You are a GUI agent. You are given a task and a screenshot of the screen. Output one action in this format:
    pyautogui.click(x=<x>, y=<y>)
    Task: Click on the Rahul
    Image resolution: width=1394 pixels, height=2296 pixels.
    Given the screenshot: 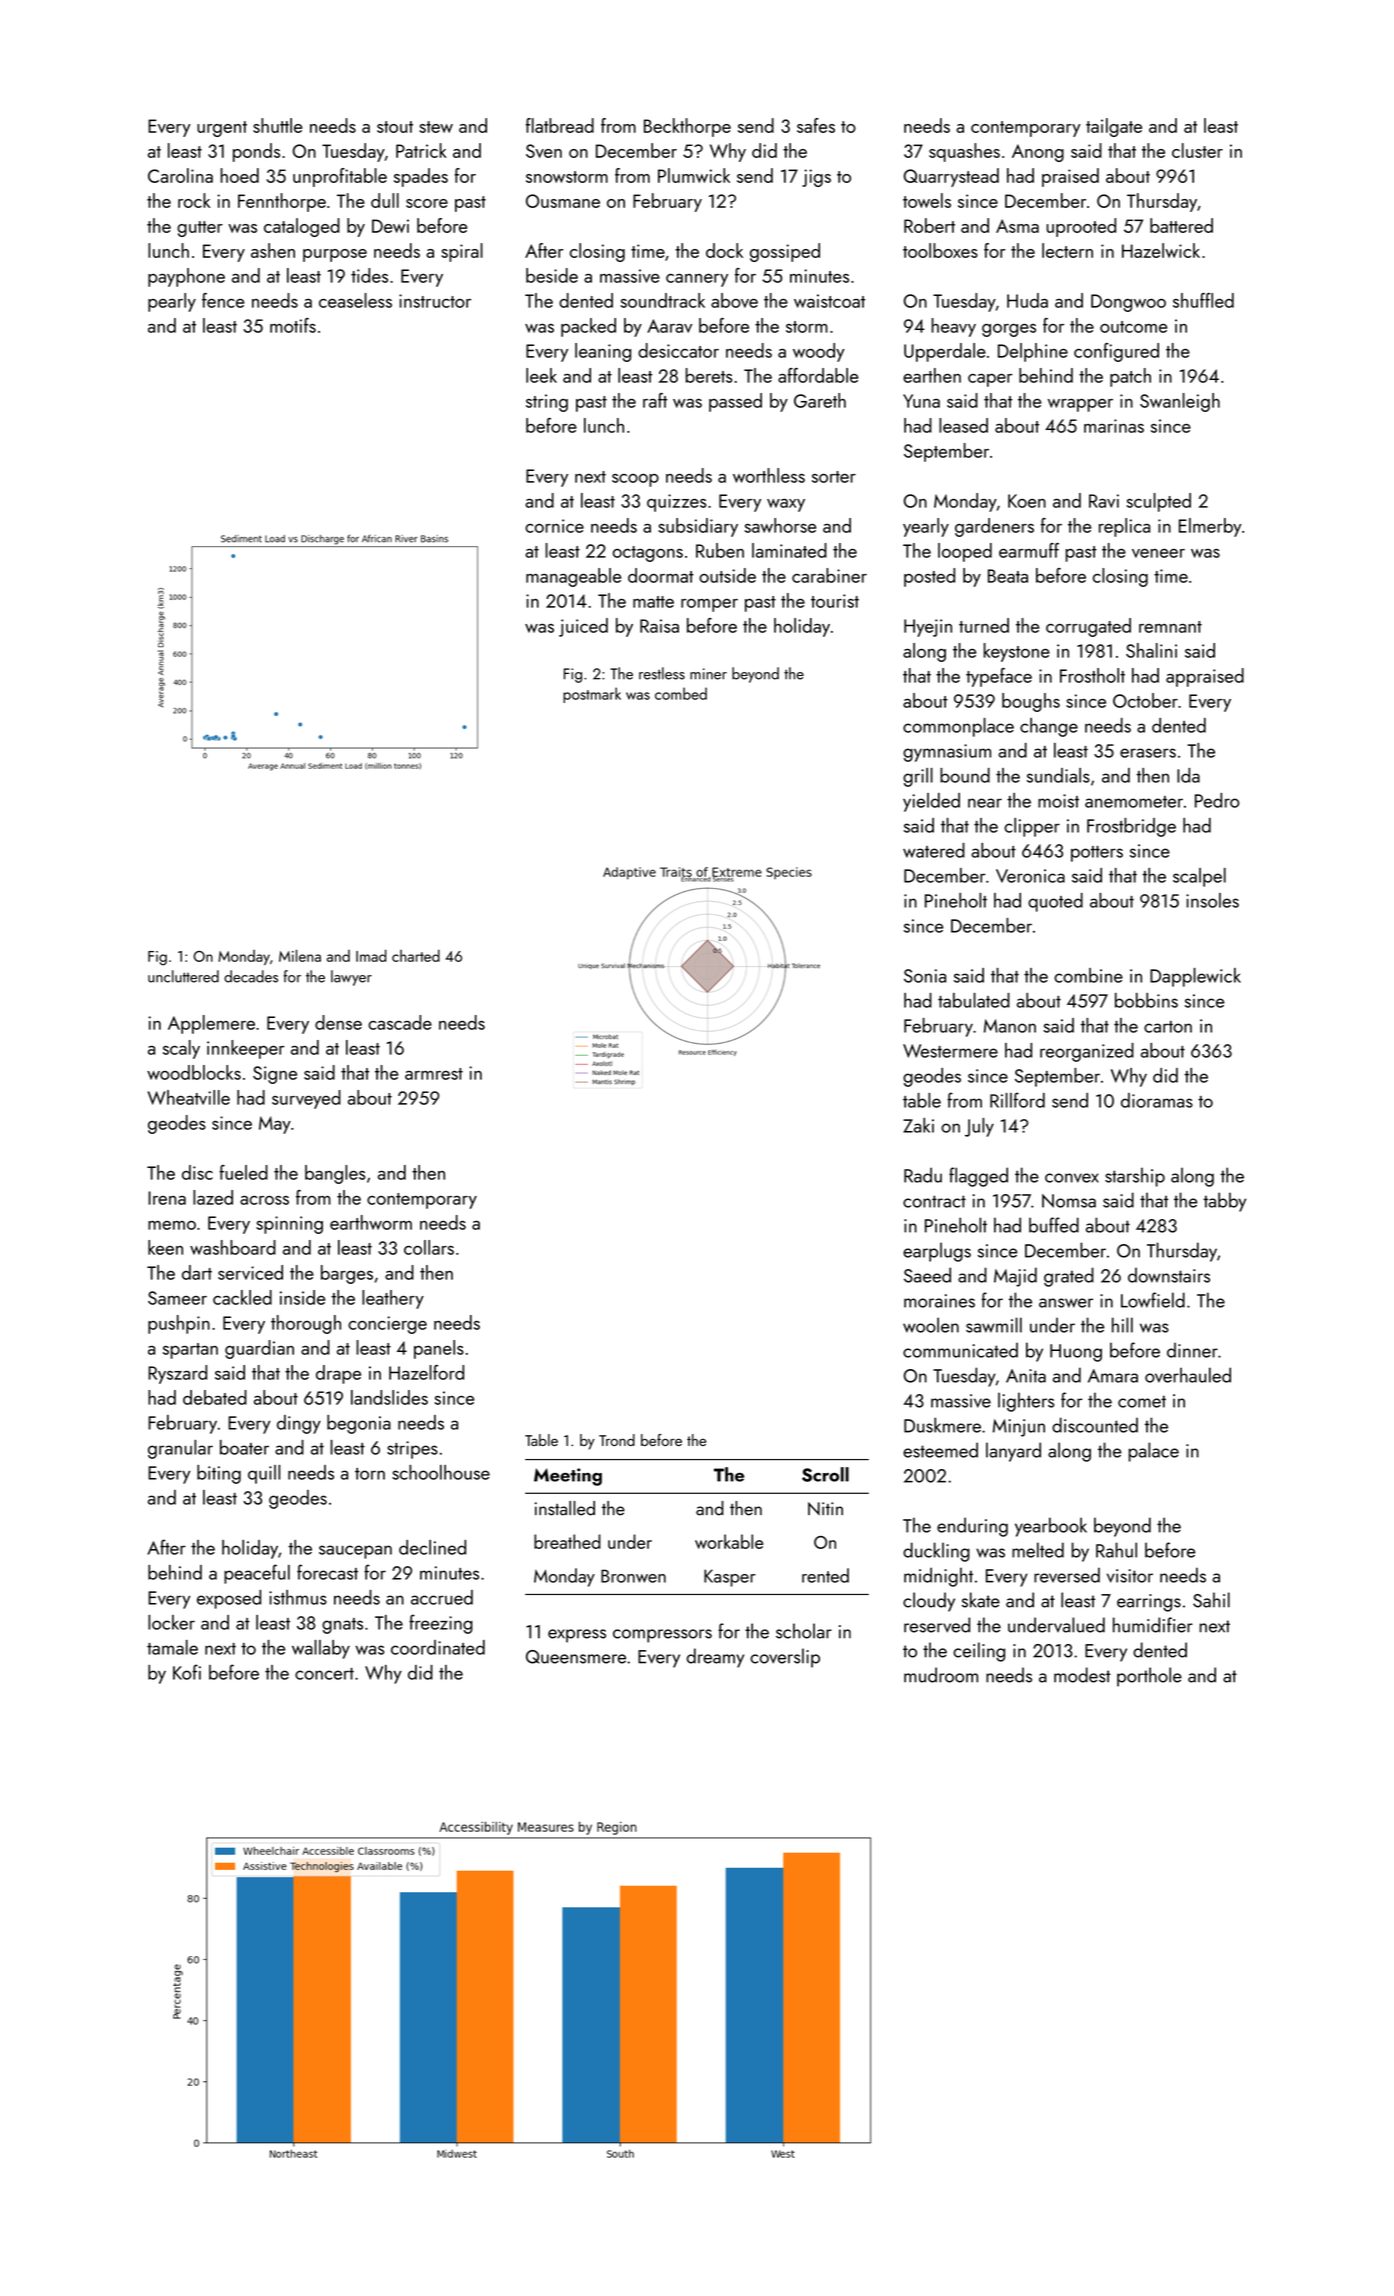 What is the action you would take?
    pyautogui.click(x=1116, y=1550)
